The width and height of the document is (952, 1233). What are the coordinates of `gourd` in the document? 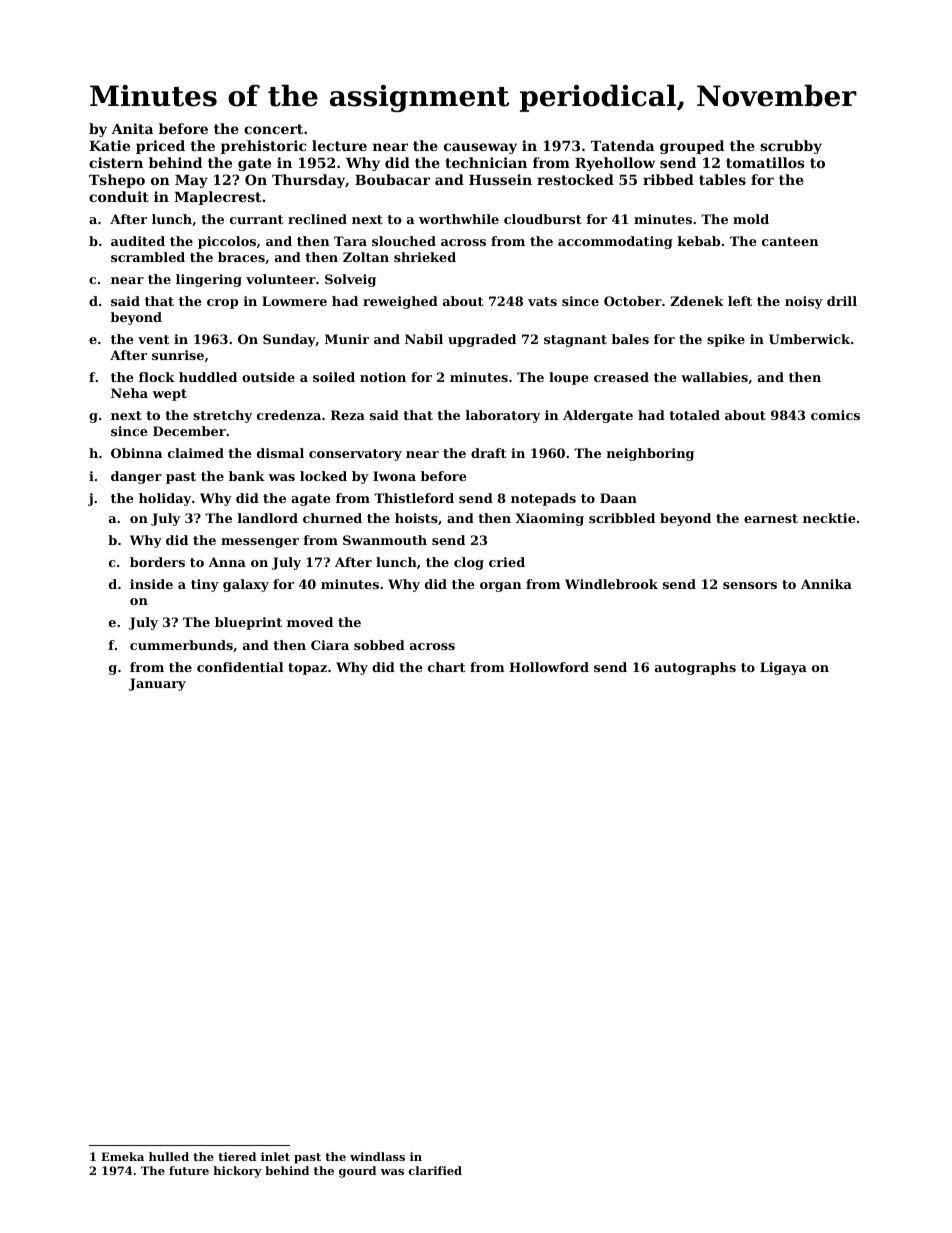 It's located at (357, 1172).
